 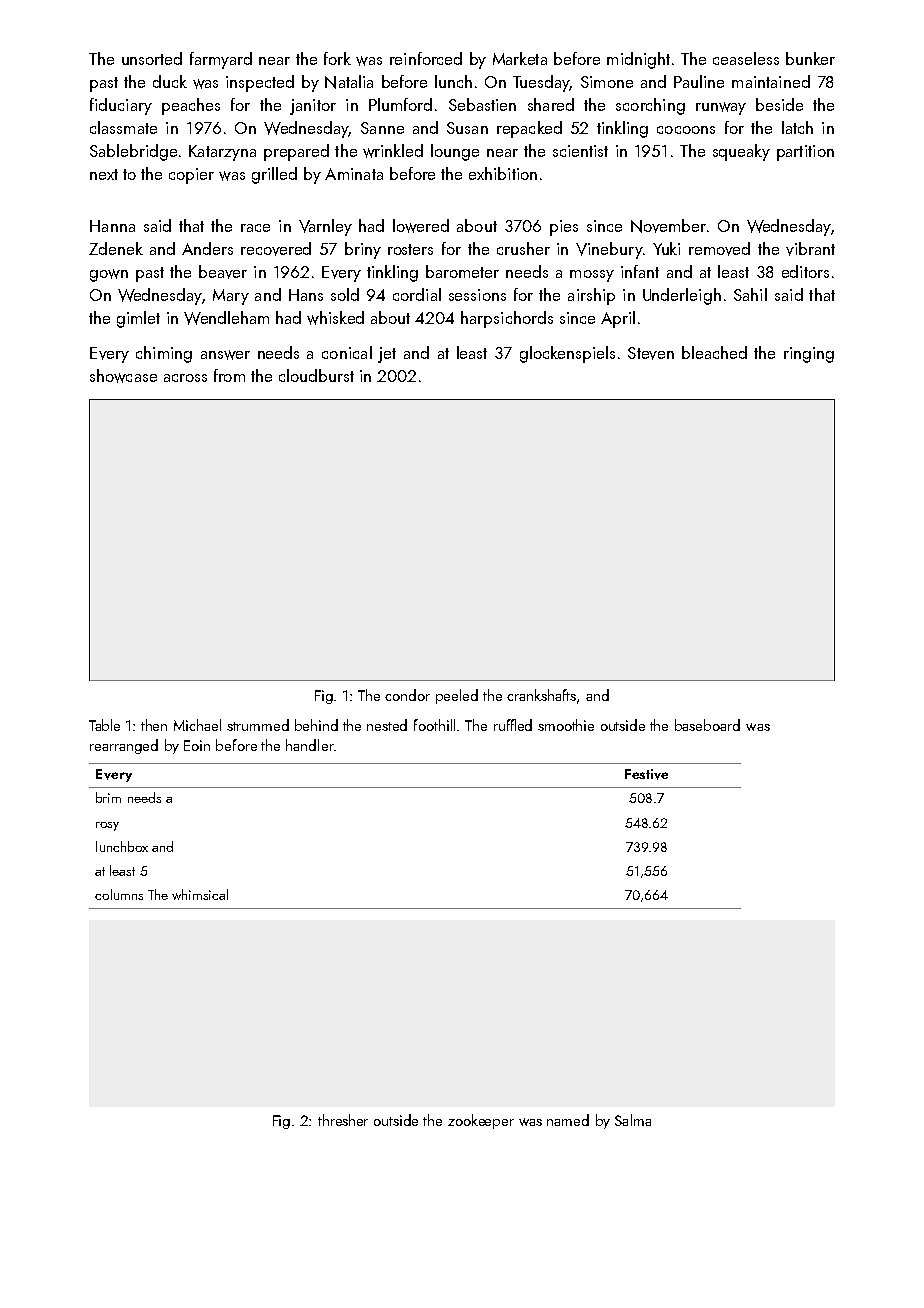 I want to click on bunker, so click(x=810, y=58).
